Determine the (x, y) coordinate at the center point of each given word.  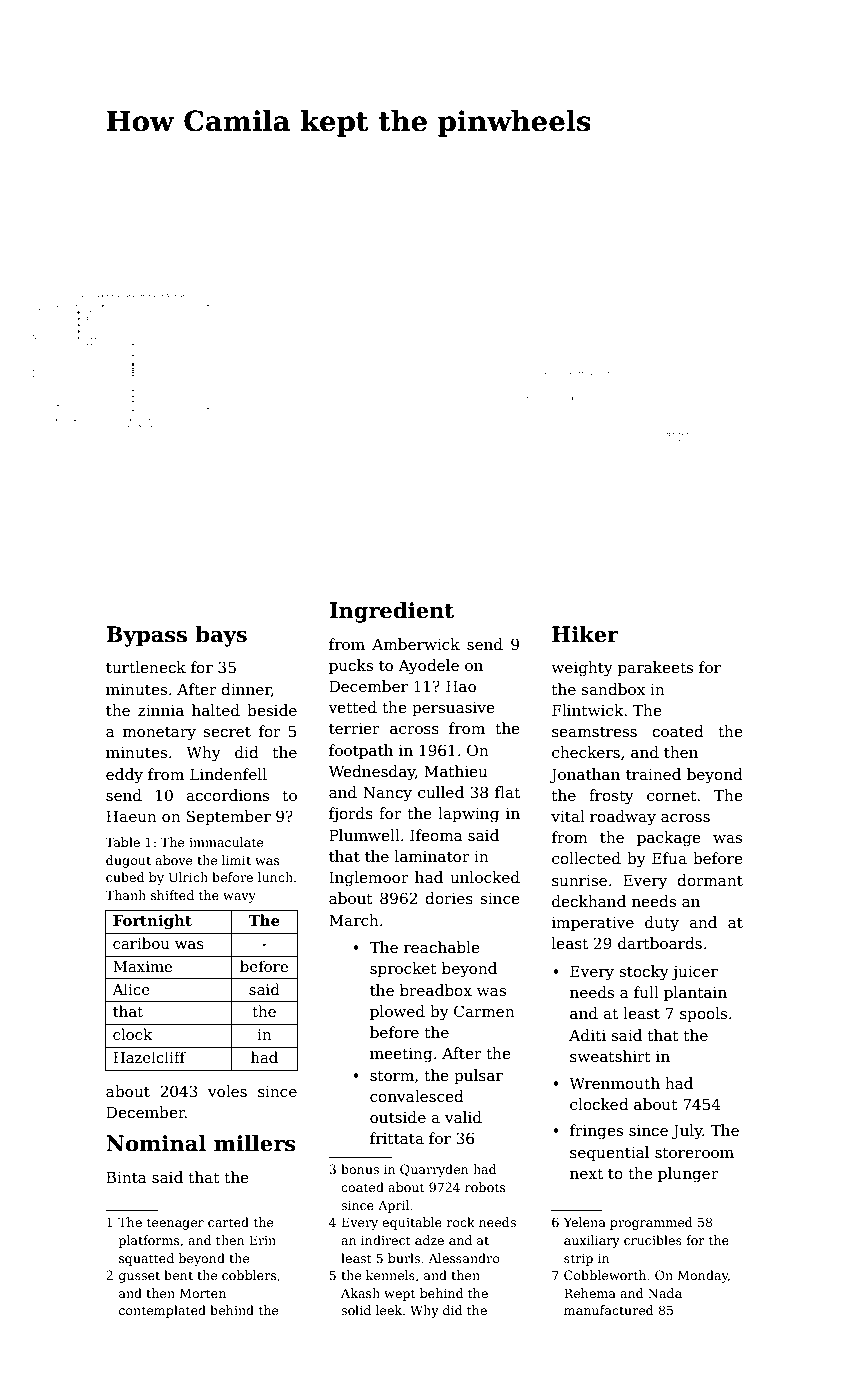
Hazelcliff (149, 1057)
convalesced (417, 1096)
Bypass (146, 636)
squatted (146, 1259)
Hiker (585, 634)
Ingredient (391, 612)
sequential (609, 1153)
